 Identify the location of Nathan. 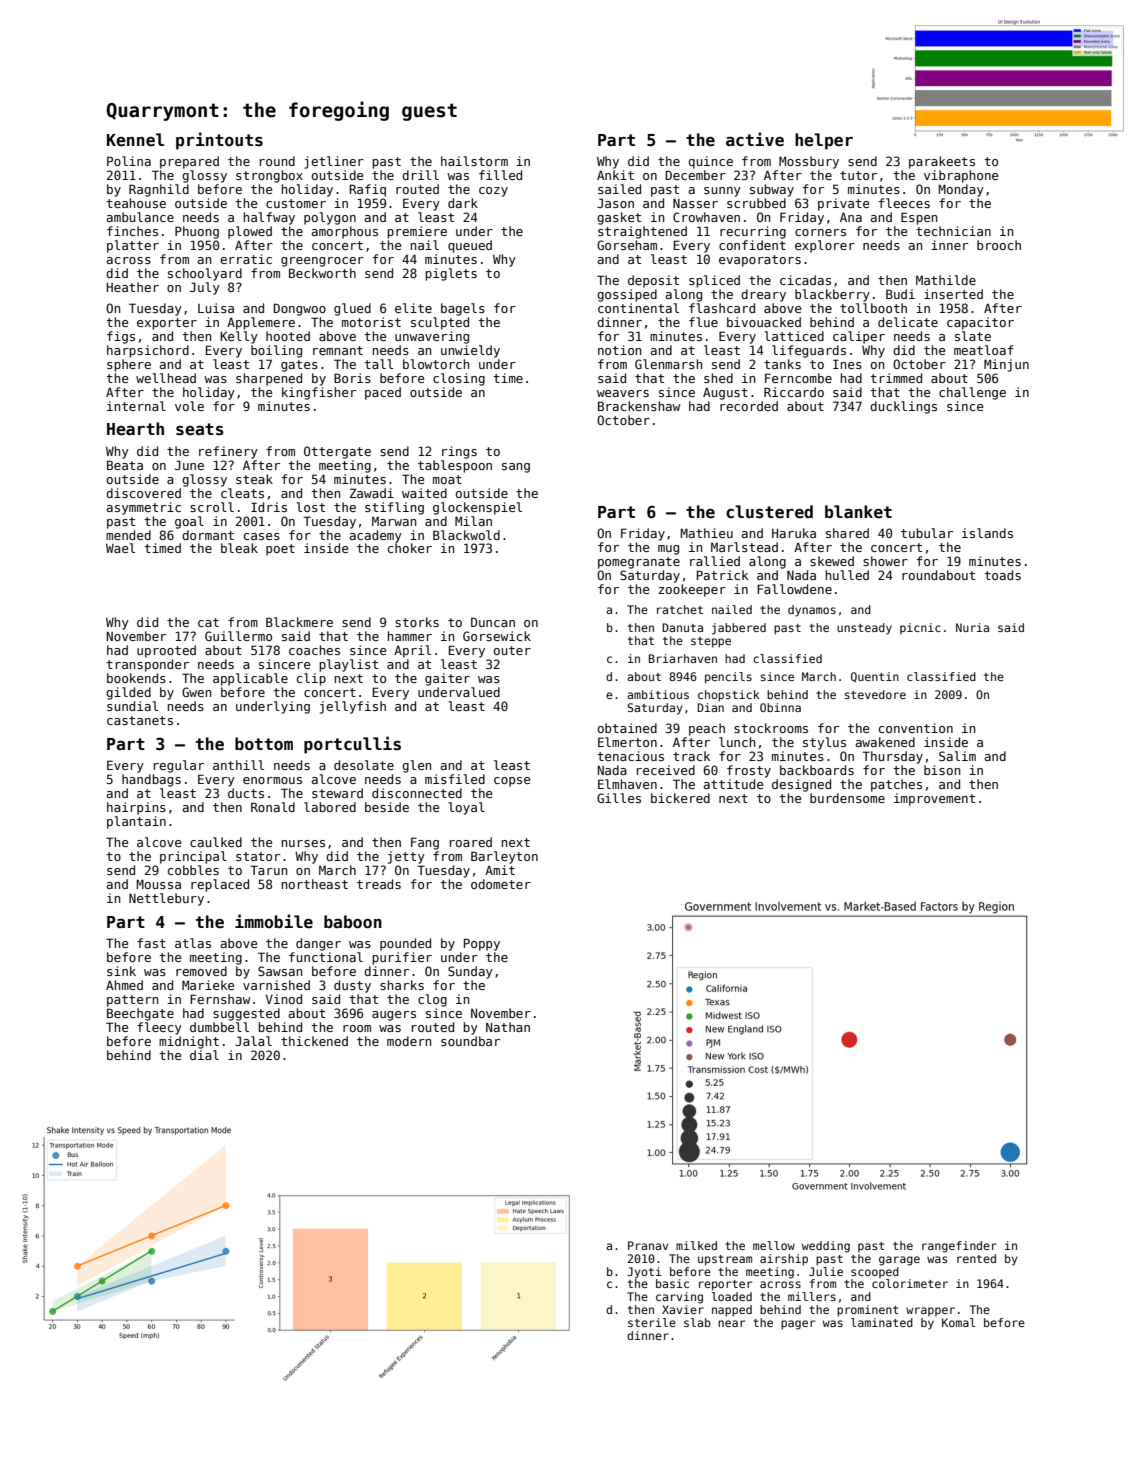
(508, 1027).
